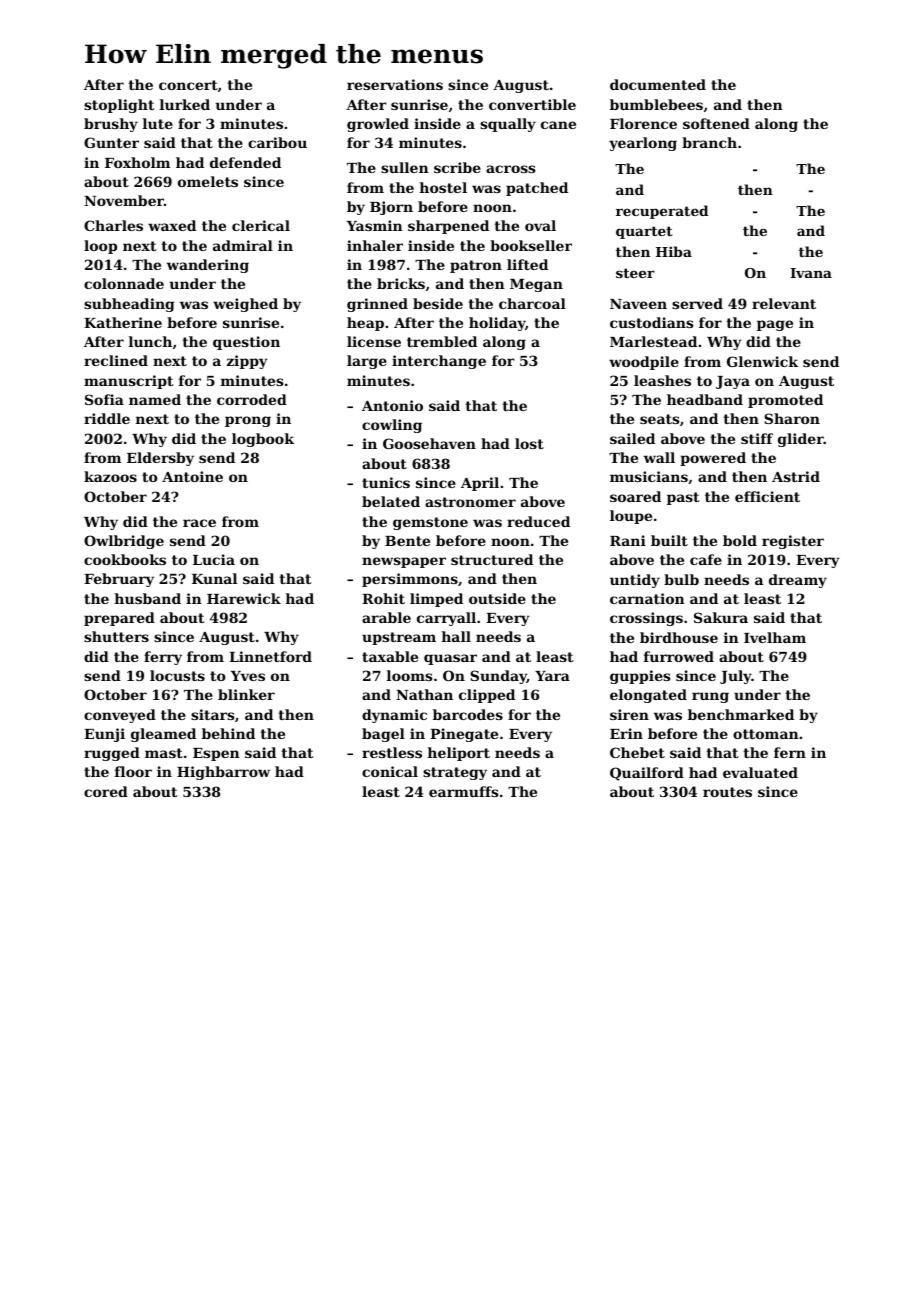 The height and width of the page is (1308, 924). Describe the element at coordinates (120, 716) in the page. I see `conveyed` at that location.
